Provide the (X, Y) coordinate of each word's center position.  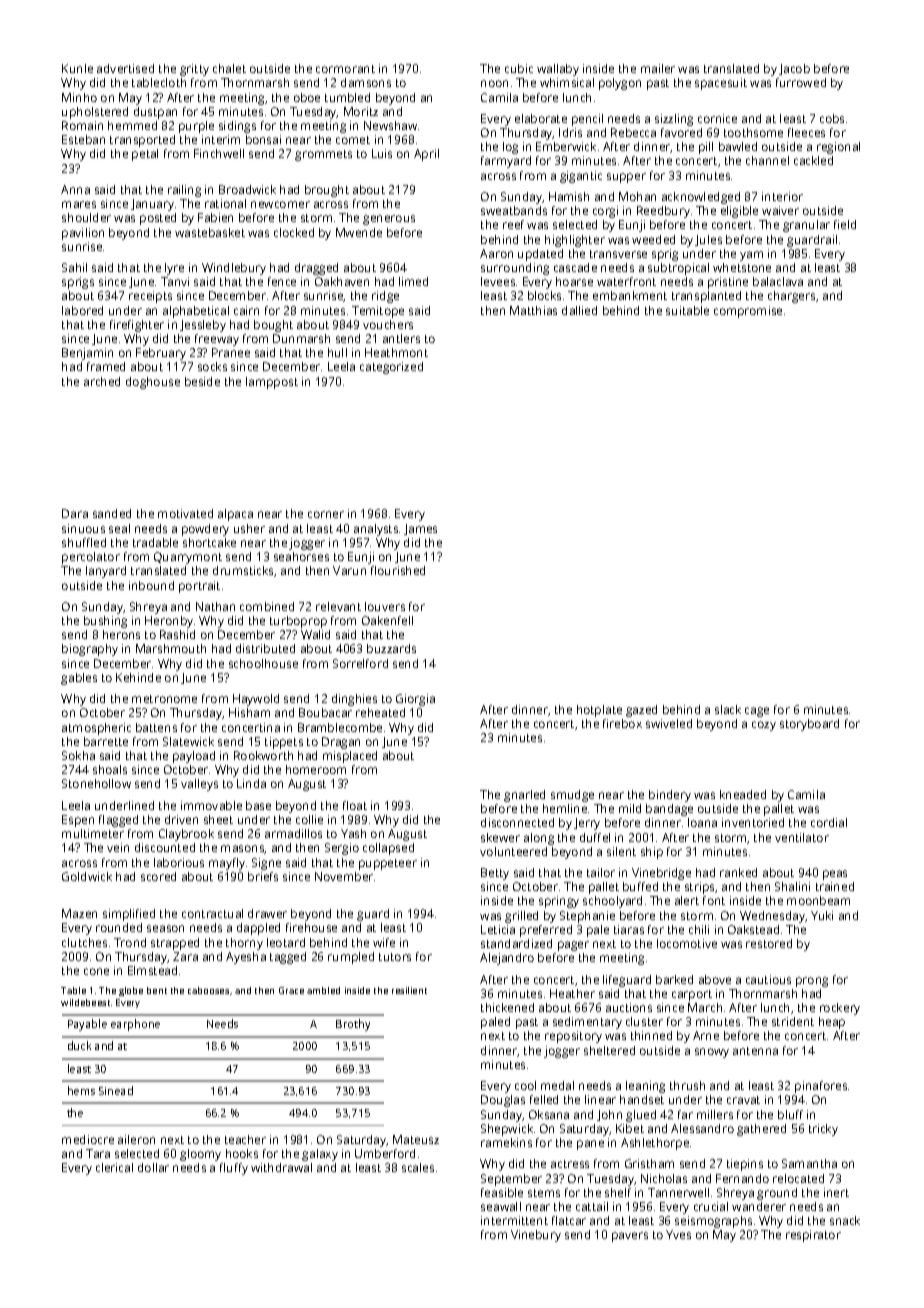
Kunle (77, 68)
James (420, 529)
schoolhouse (263, 663)
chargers (791, 297)
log (510, 148)
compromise (748, 312)
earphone (135, 1025)
